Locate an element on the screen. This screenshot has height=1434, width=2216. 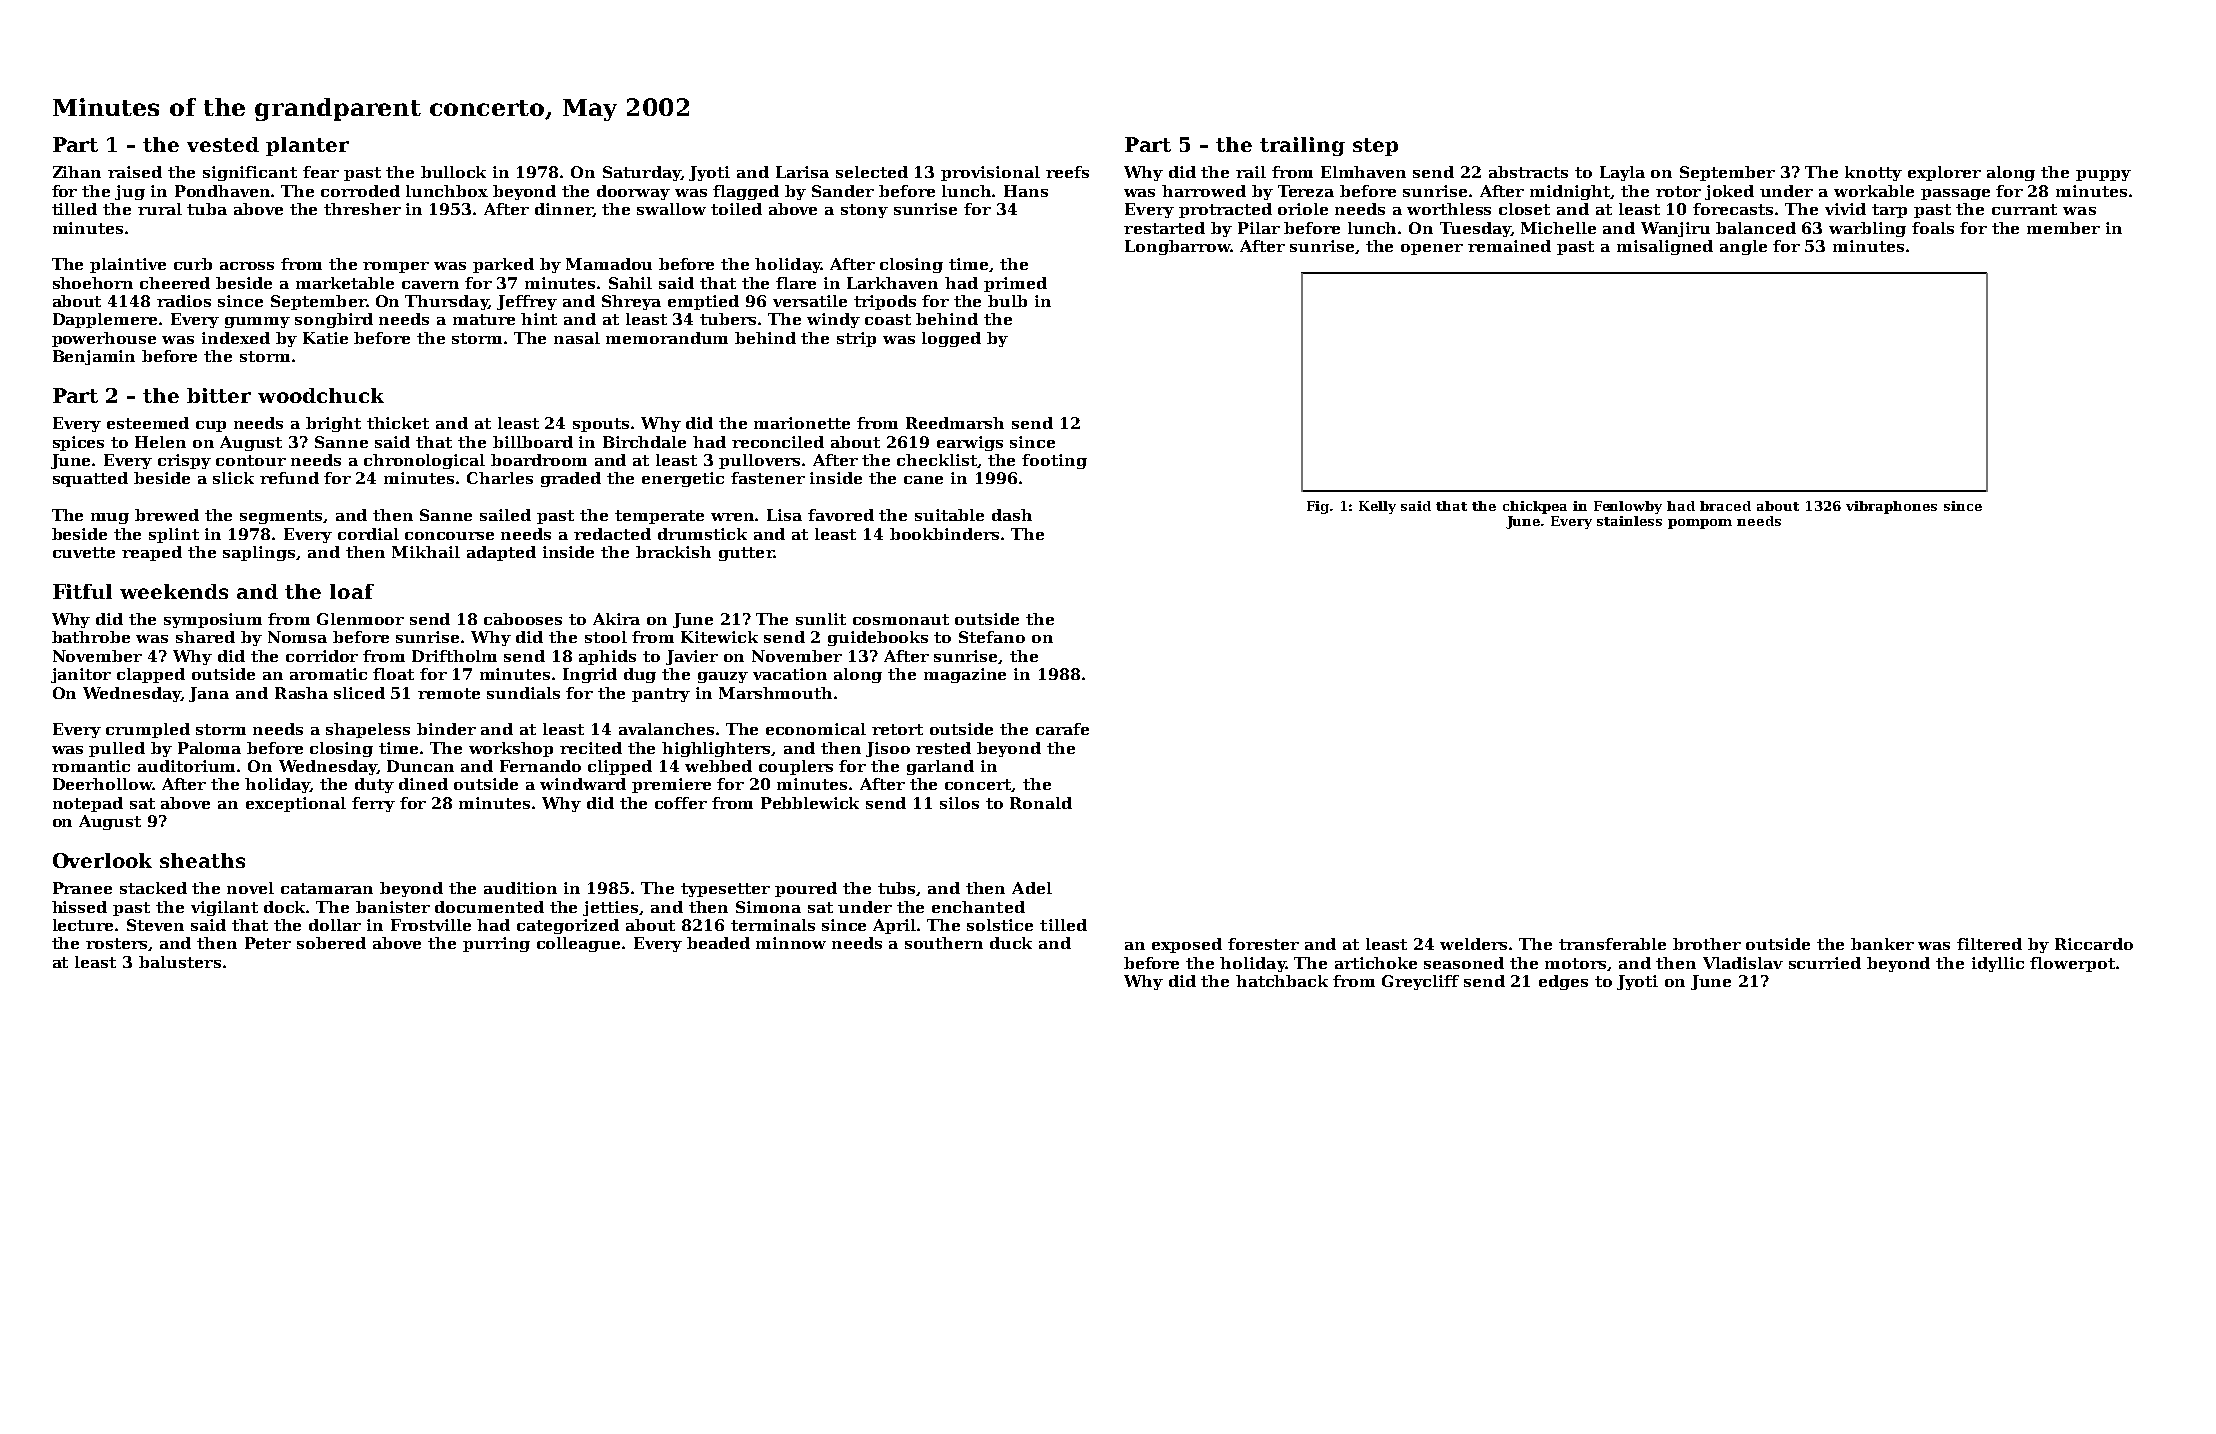
vested is located at coordinates (223, 144).
